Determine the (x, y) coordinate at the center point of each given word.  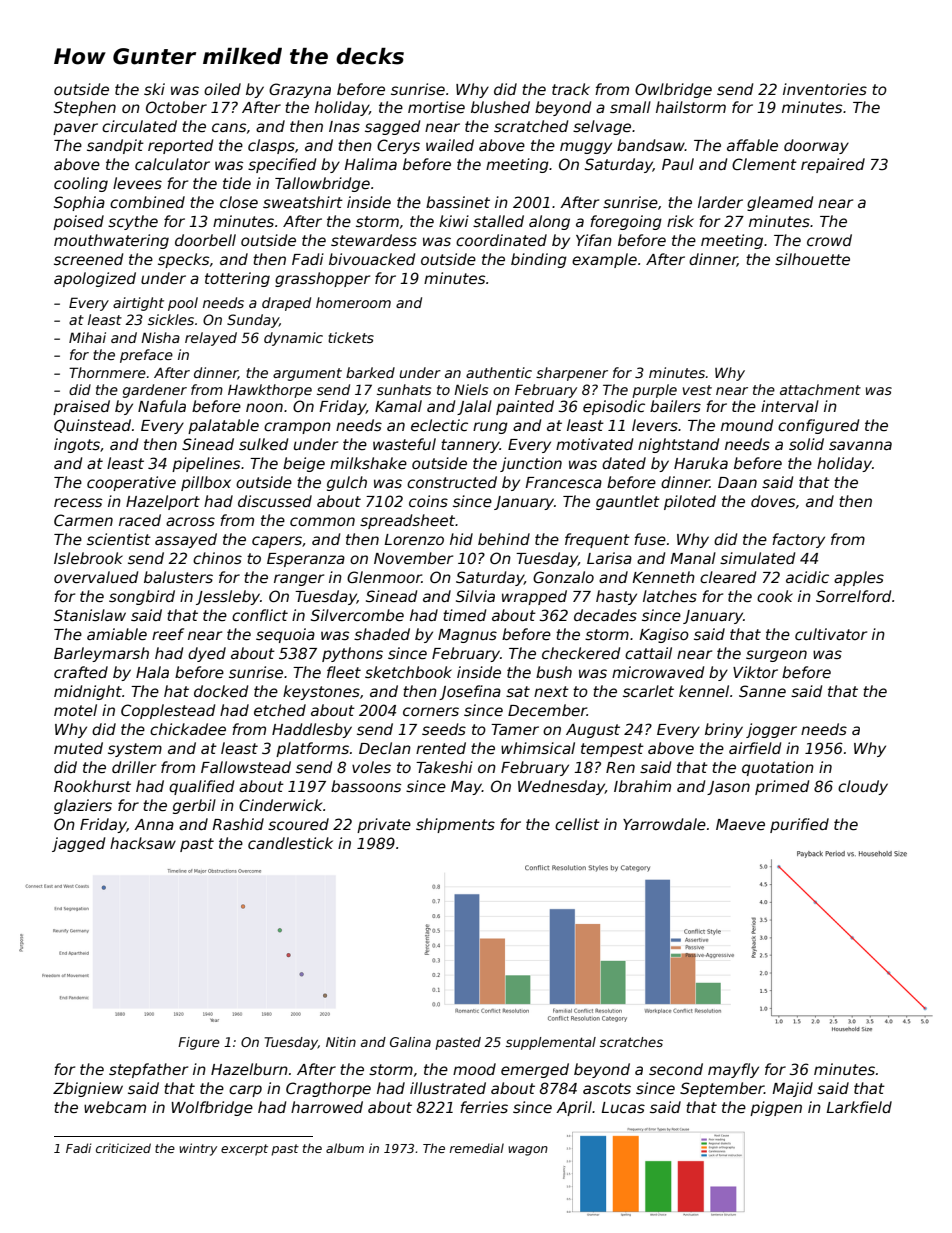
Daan (737, 482)
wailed (450, 145)
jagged (78, 844)
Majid (792, 1089)
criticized (123, 1148)
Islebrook (88, 558)
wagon (528, 1151)
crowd (829, 240)
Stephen (85, 108)
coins (428, 501)
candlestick (290, 843)
